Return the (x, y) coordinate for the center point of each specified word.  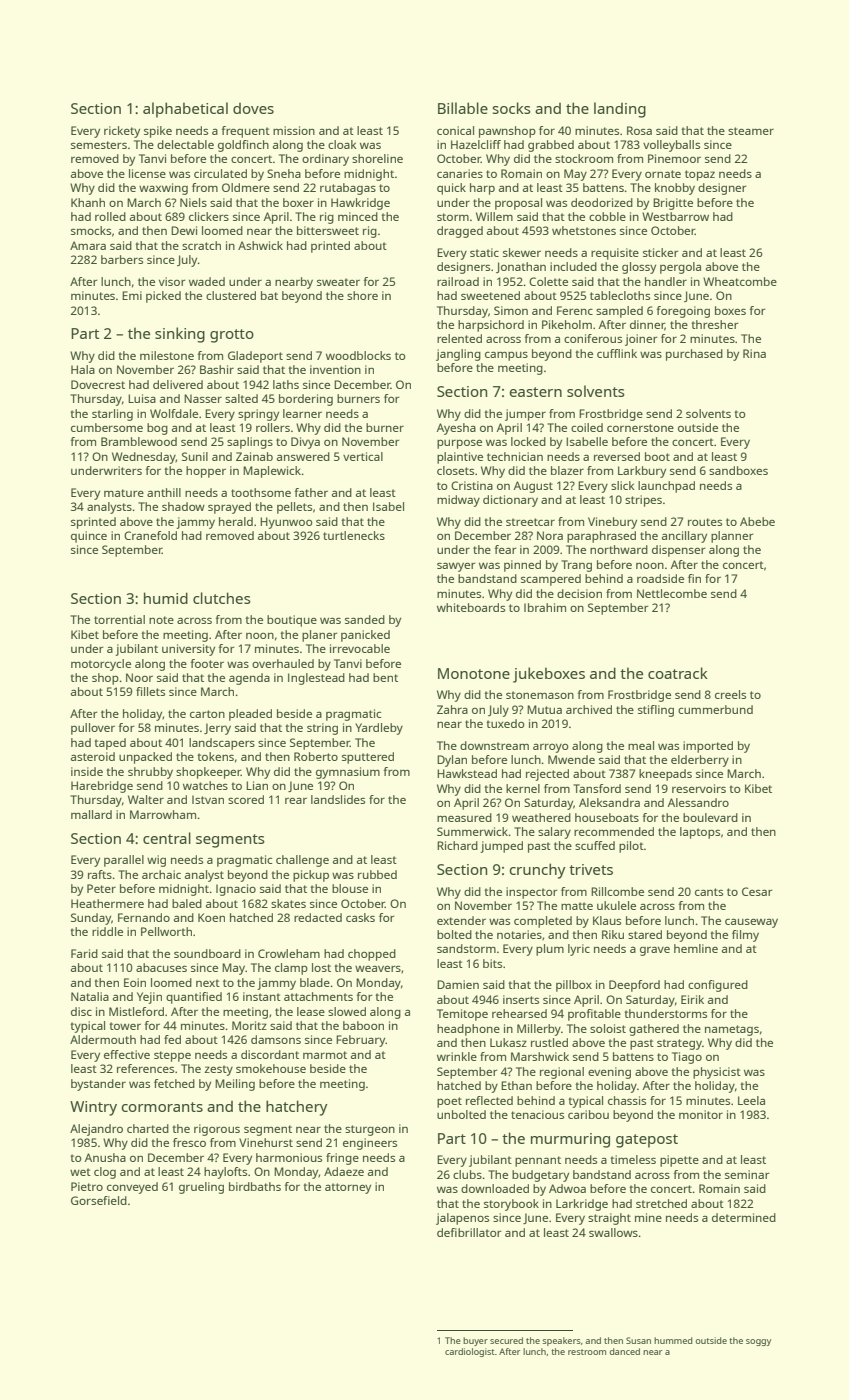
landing (620, 110)
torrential (119, 619)
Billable (463, 108)
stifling (656, 711)
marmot (325, 1055)
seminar (747, 1174)
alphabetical (185, 110)
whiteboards (471, 607)
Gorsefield (99, 1200)
